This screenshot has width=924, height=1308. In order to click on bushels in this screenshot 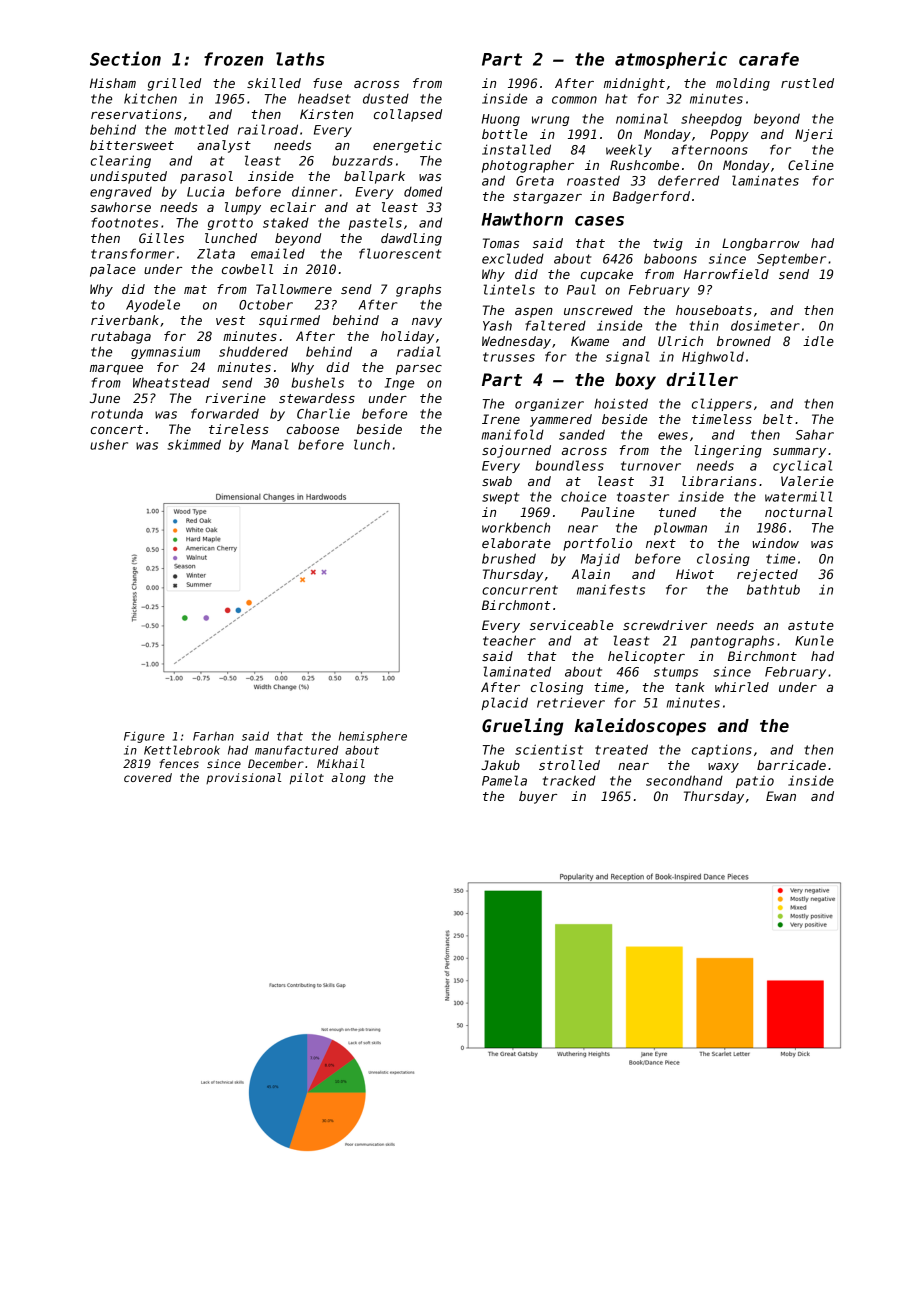, I will do `click(317, 382)`.
